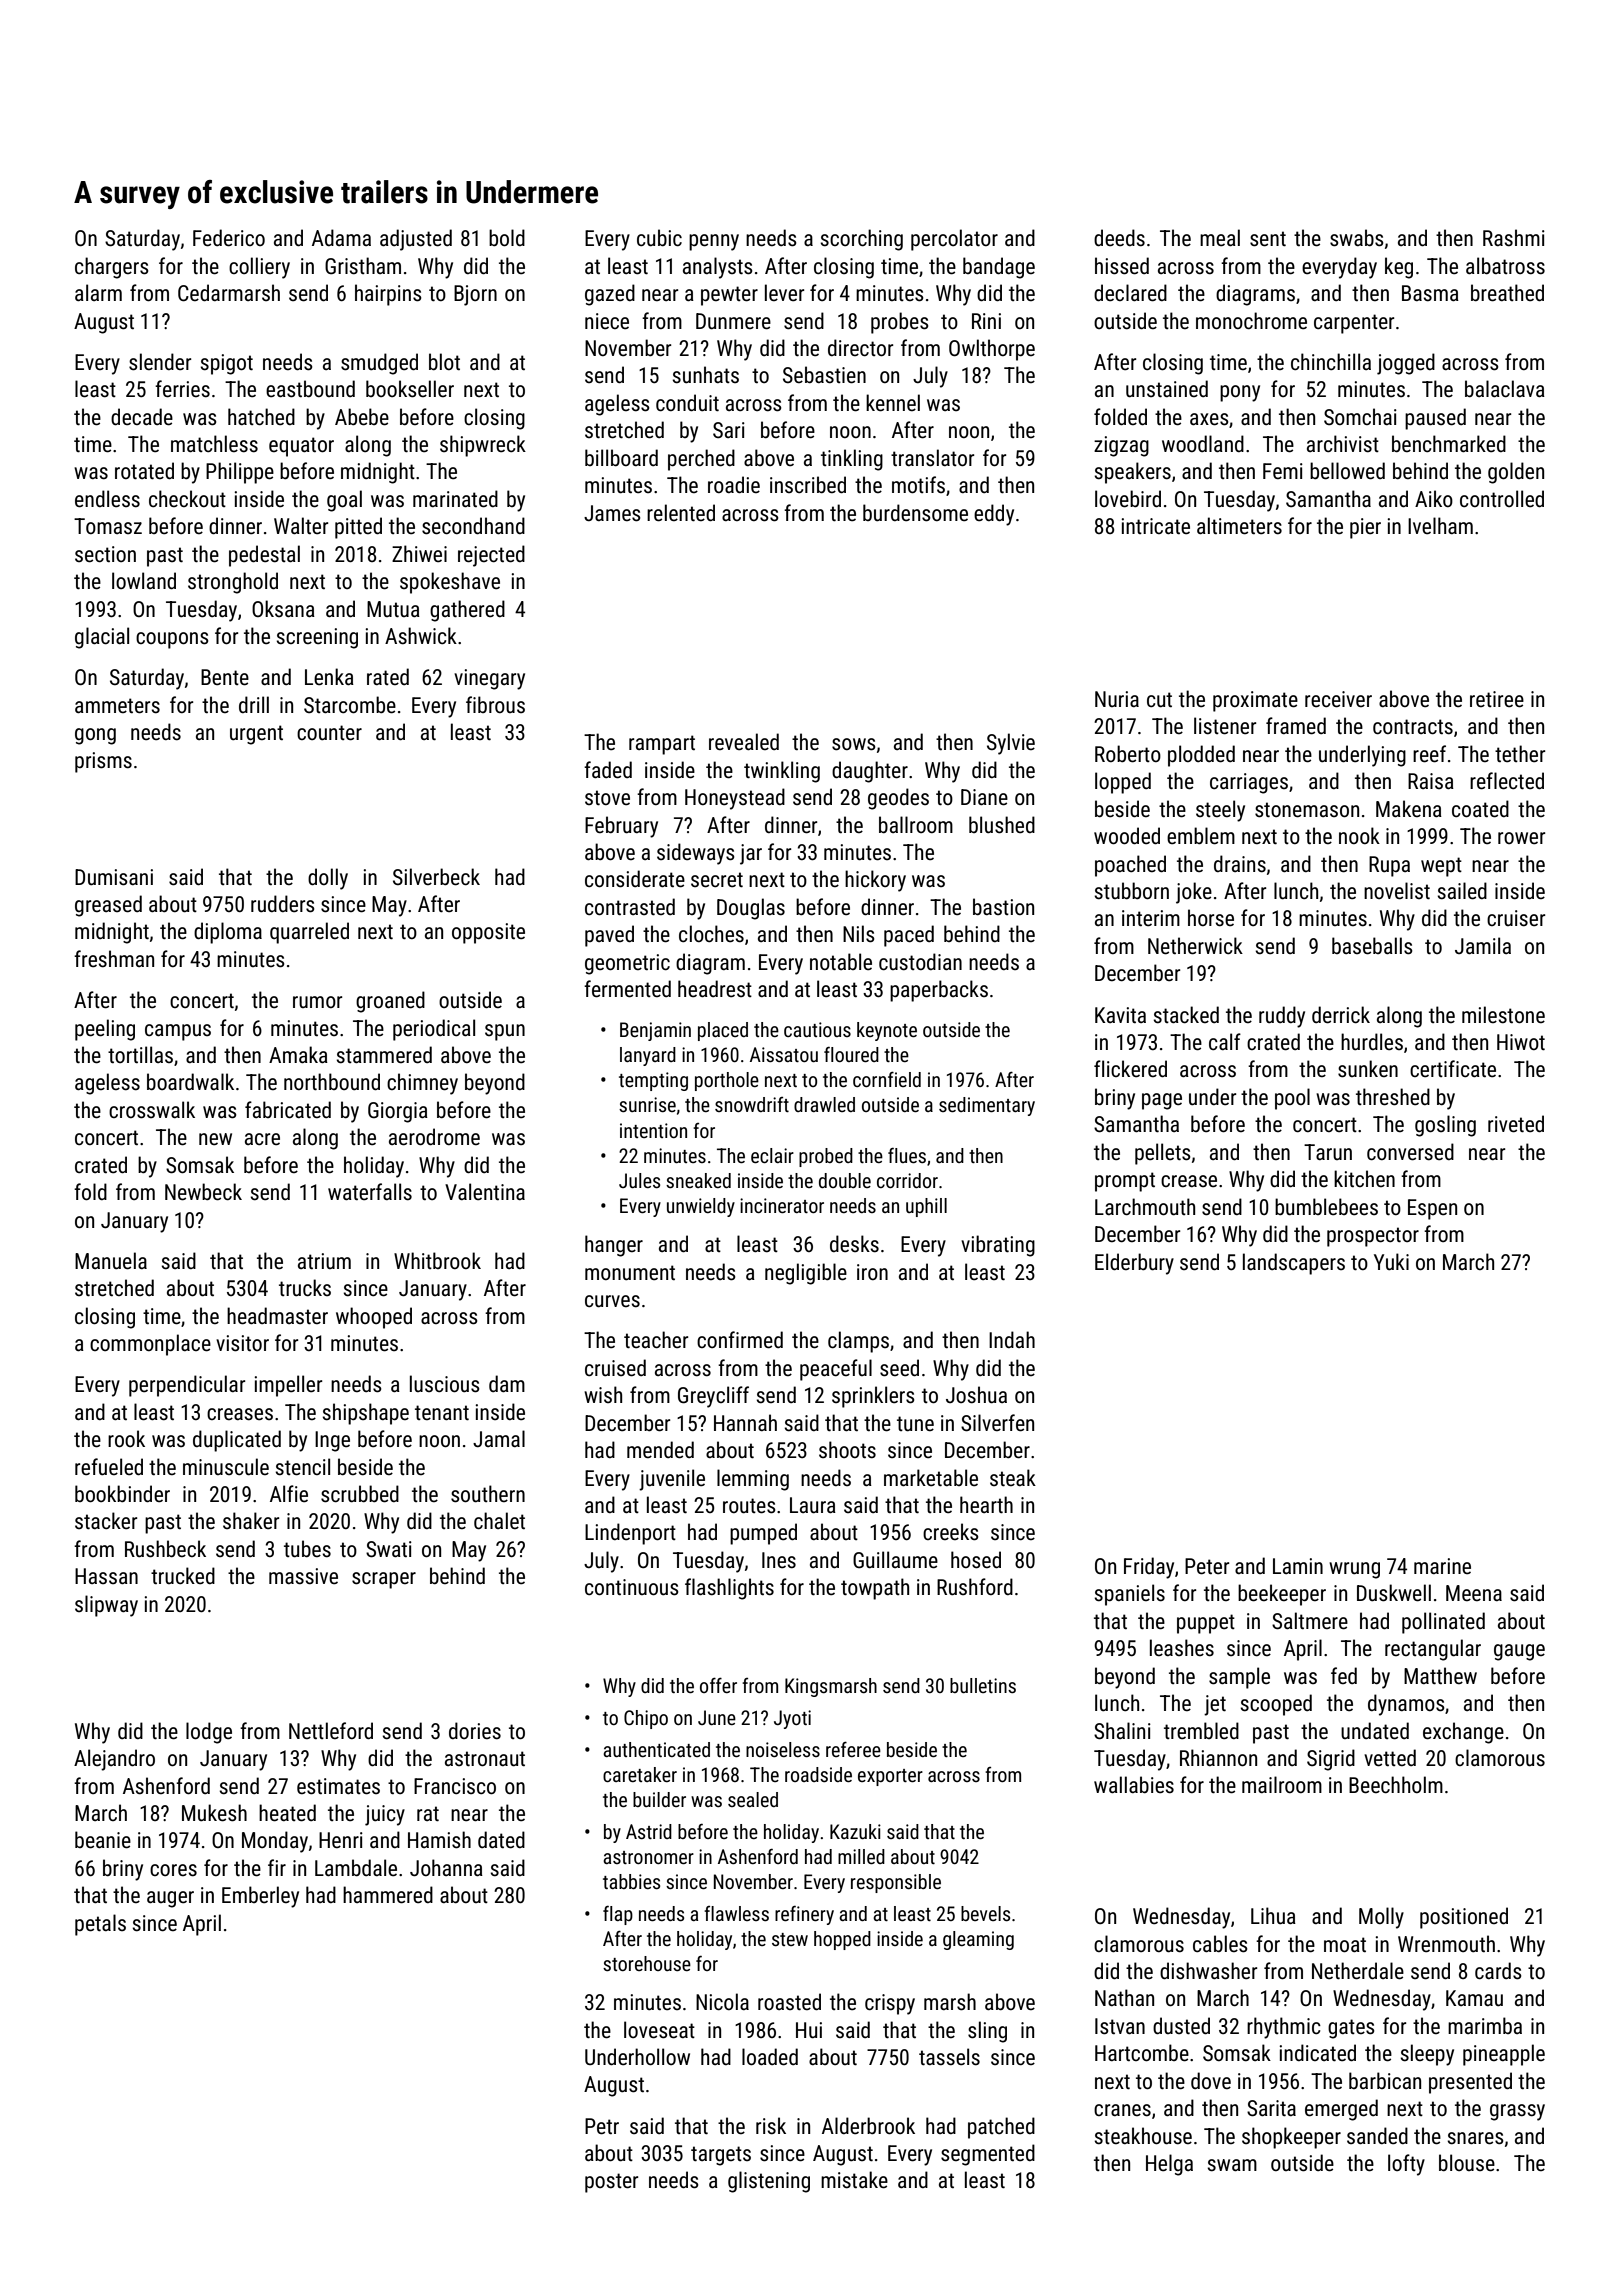 The image size is (1620, 2292). What do you see at coordinates (1453, 1068) in the screenshot?
I see `certificate` at bounding box center [1453, 1068].
